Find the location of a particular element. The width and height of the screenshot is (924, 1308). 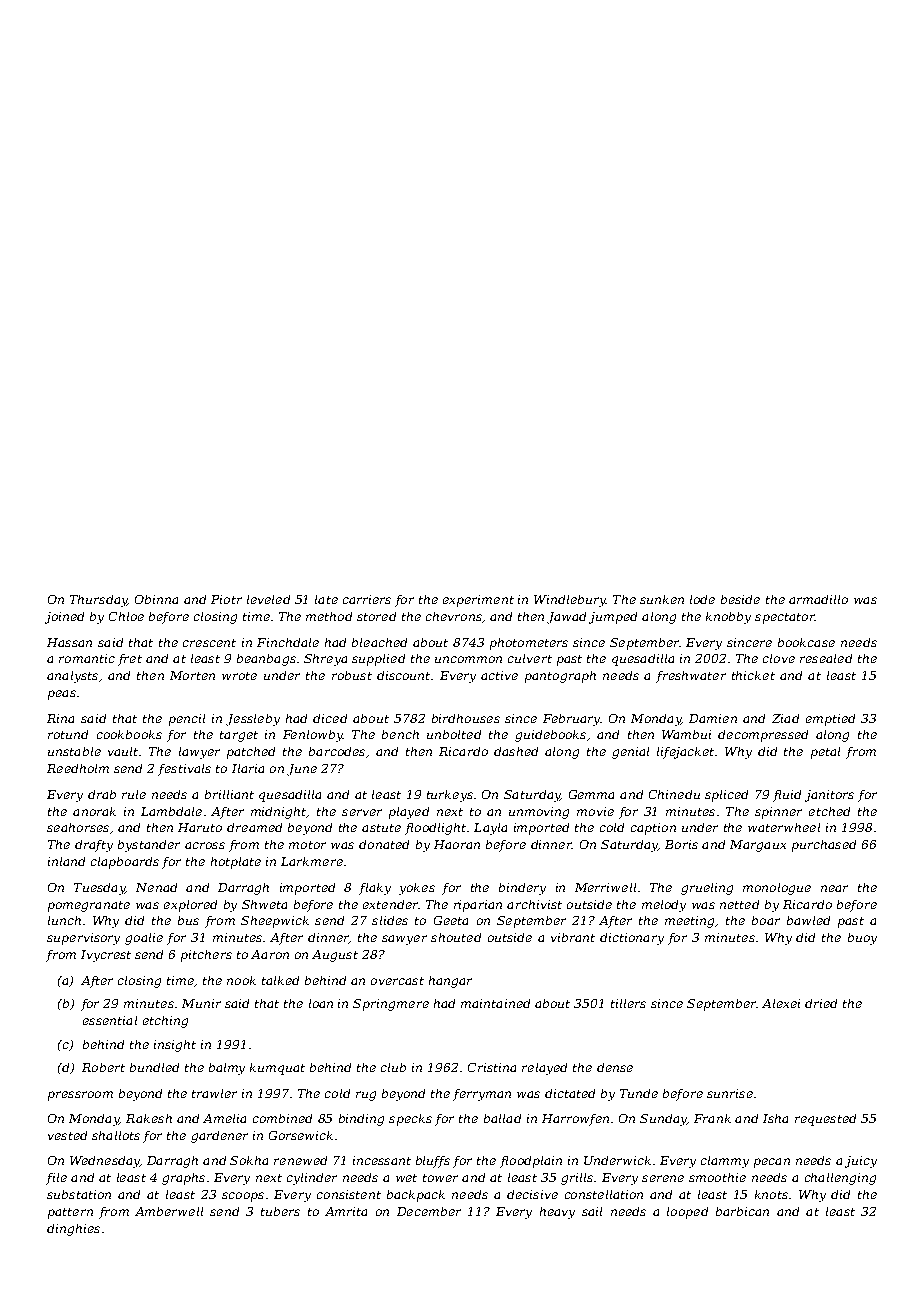

drab is located at coordinates (102, 794).
